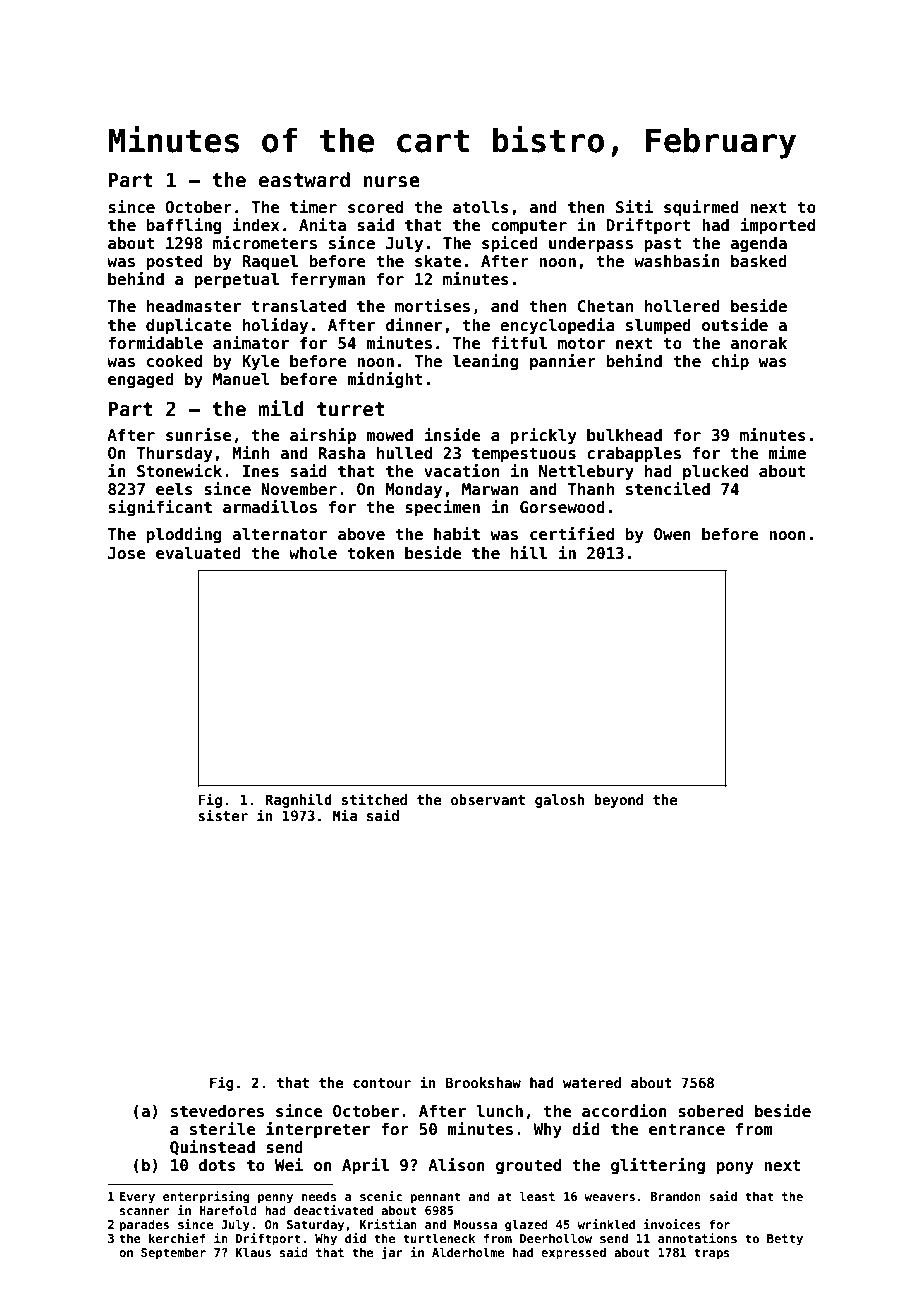  Describe the element at coordinates (184, 226) in the screenshot. I see `baffling` at that location.
